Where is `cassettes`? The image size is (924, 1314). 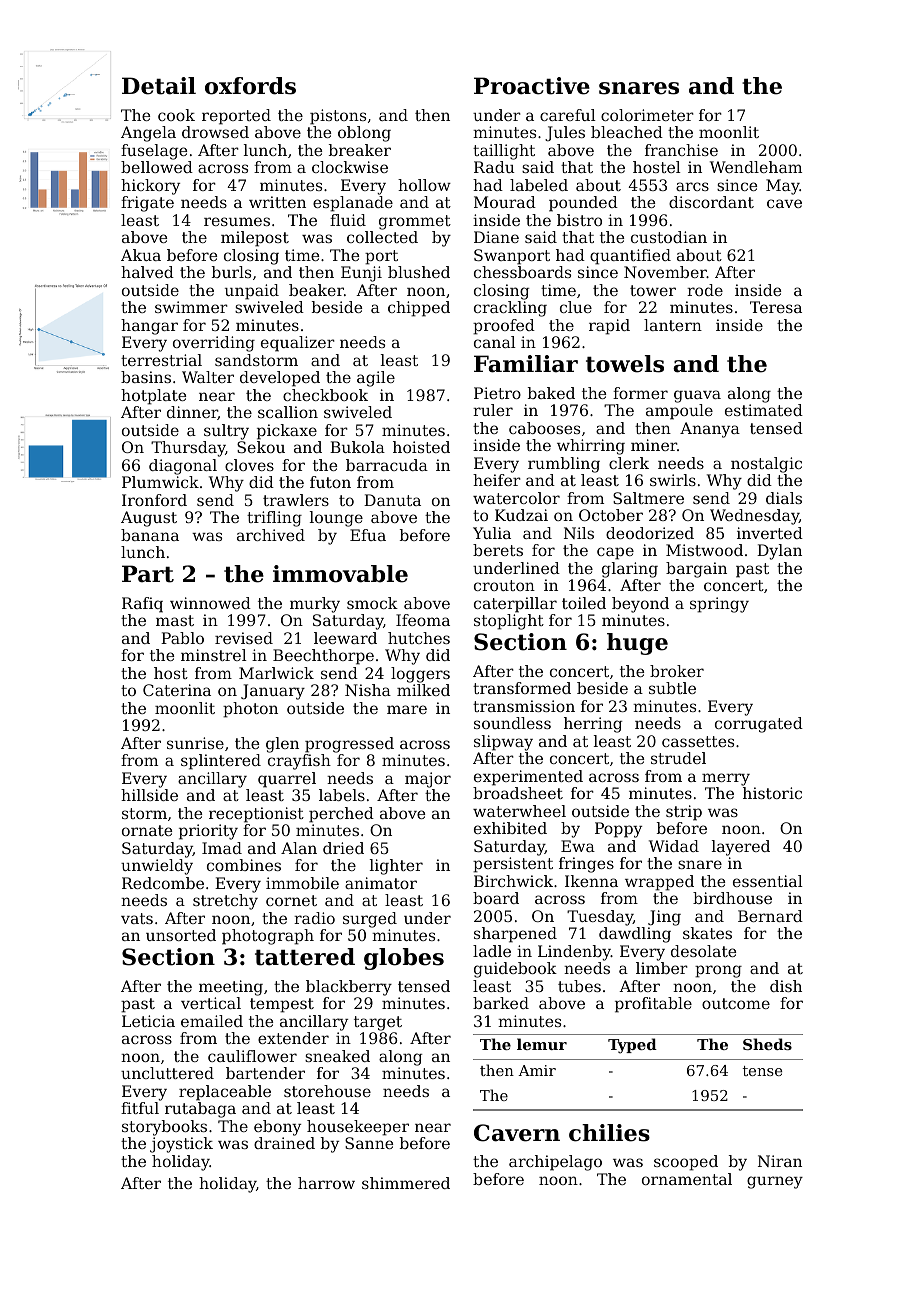
cassettes is located at coordinates (698, 741).
